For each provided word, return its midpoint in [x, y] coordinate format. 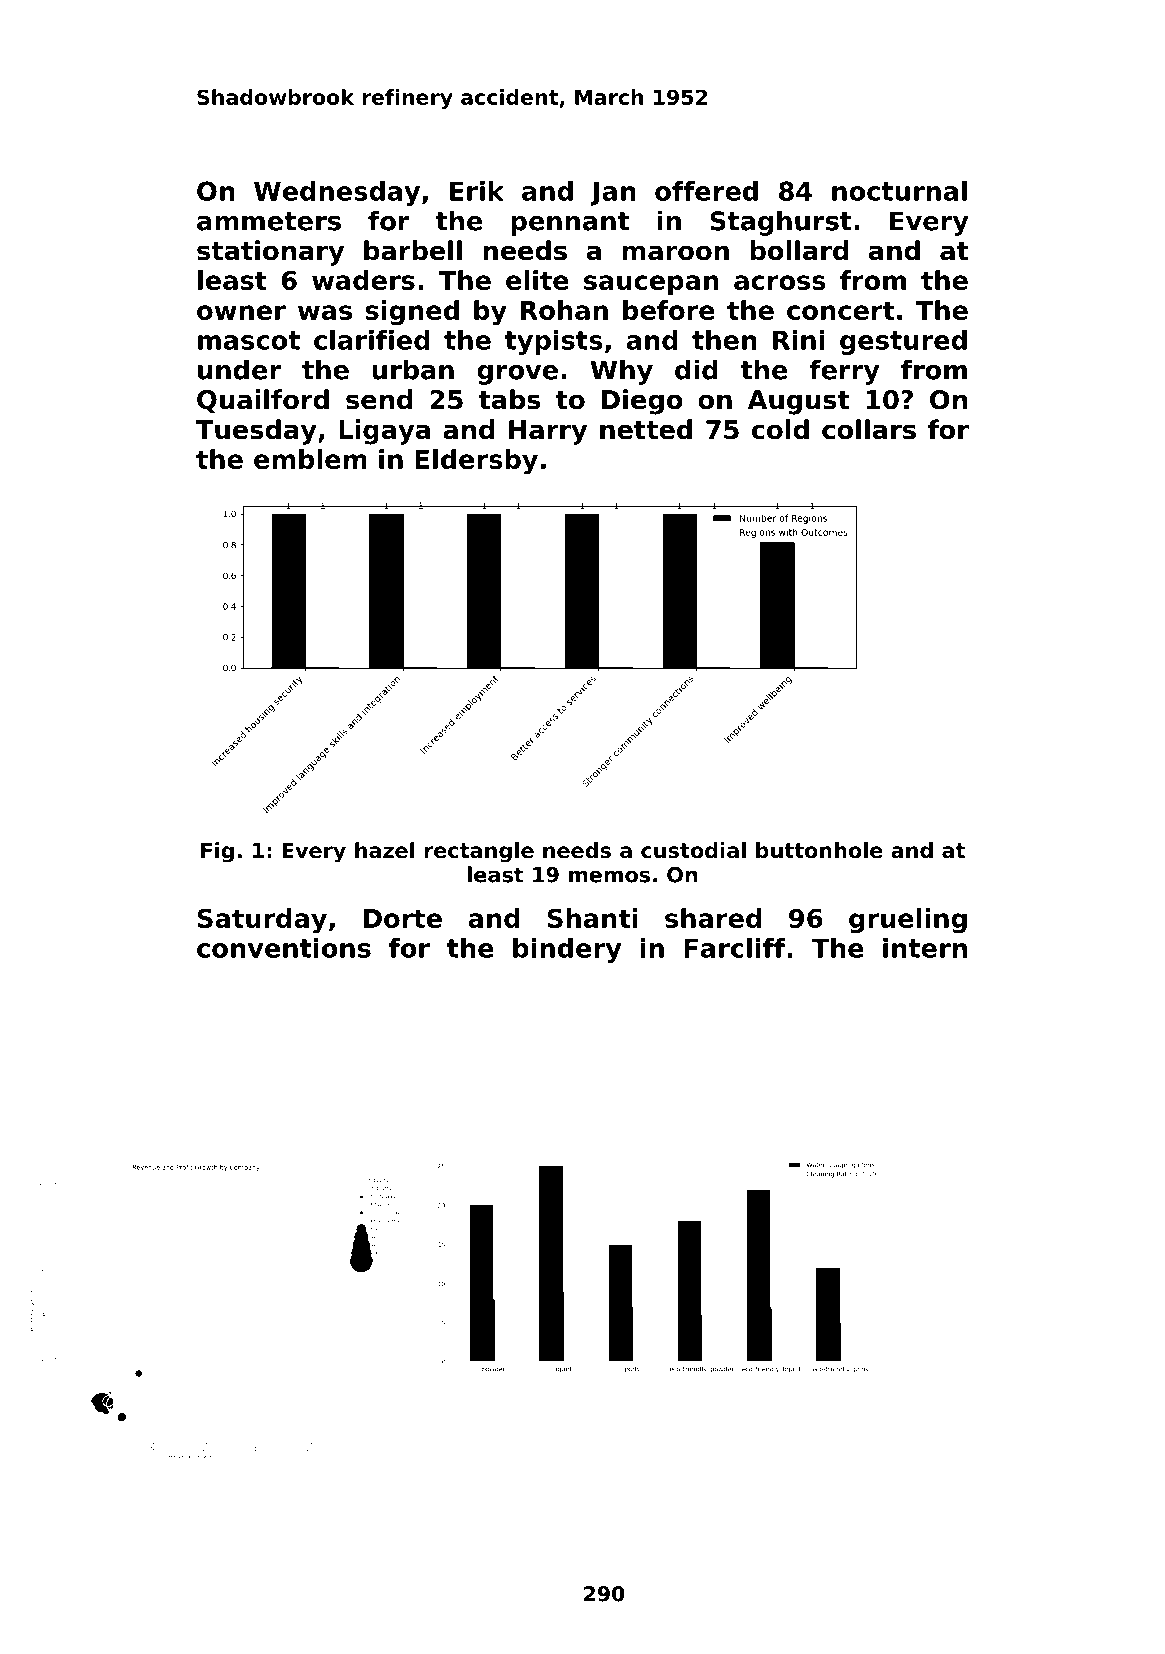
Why [621, 372]
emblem [310, 459]
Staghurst [781, 223]
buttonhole [819, 850]
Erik [477, 191]
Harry [548, 432]
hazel [384, 850]
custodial [693, 850]
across [780, 282]
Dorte [403, 918]
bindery [567, 950]
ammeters [269, 221]
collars [869, 429]
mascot [249, 340]
